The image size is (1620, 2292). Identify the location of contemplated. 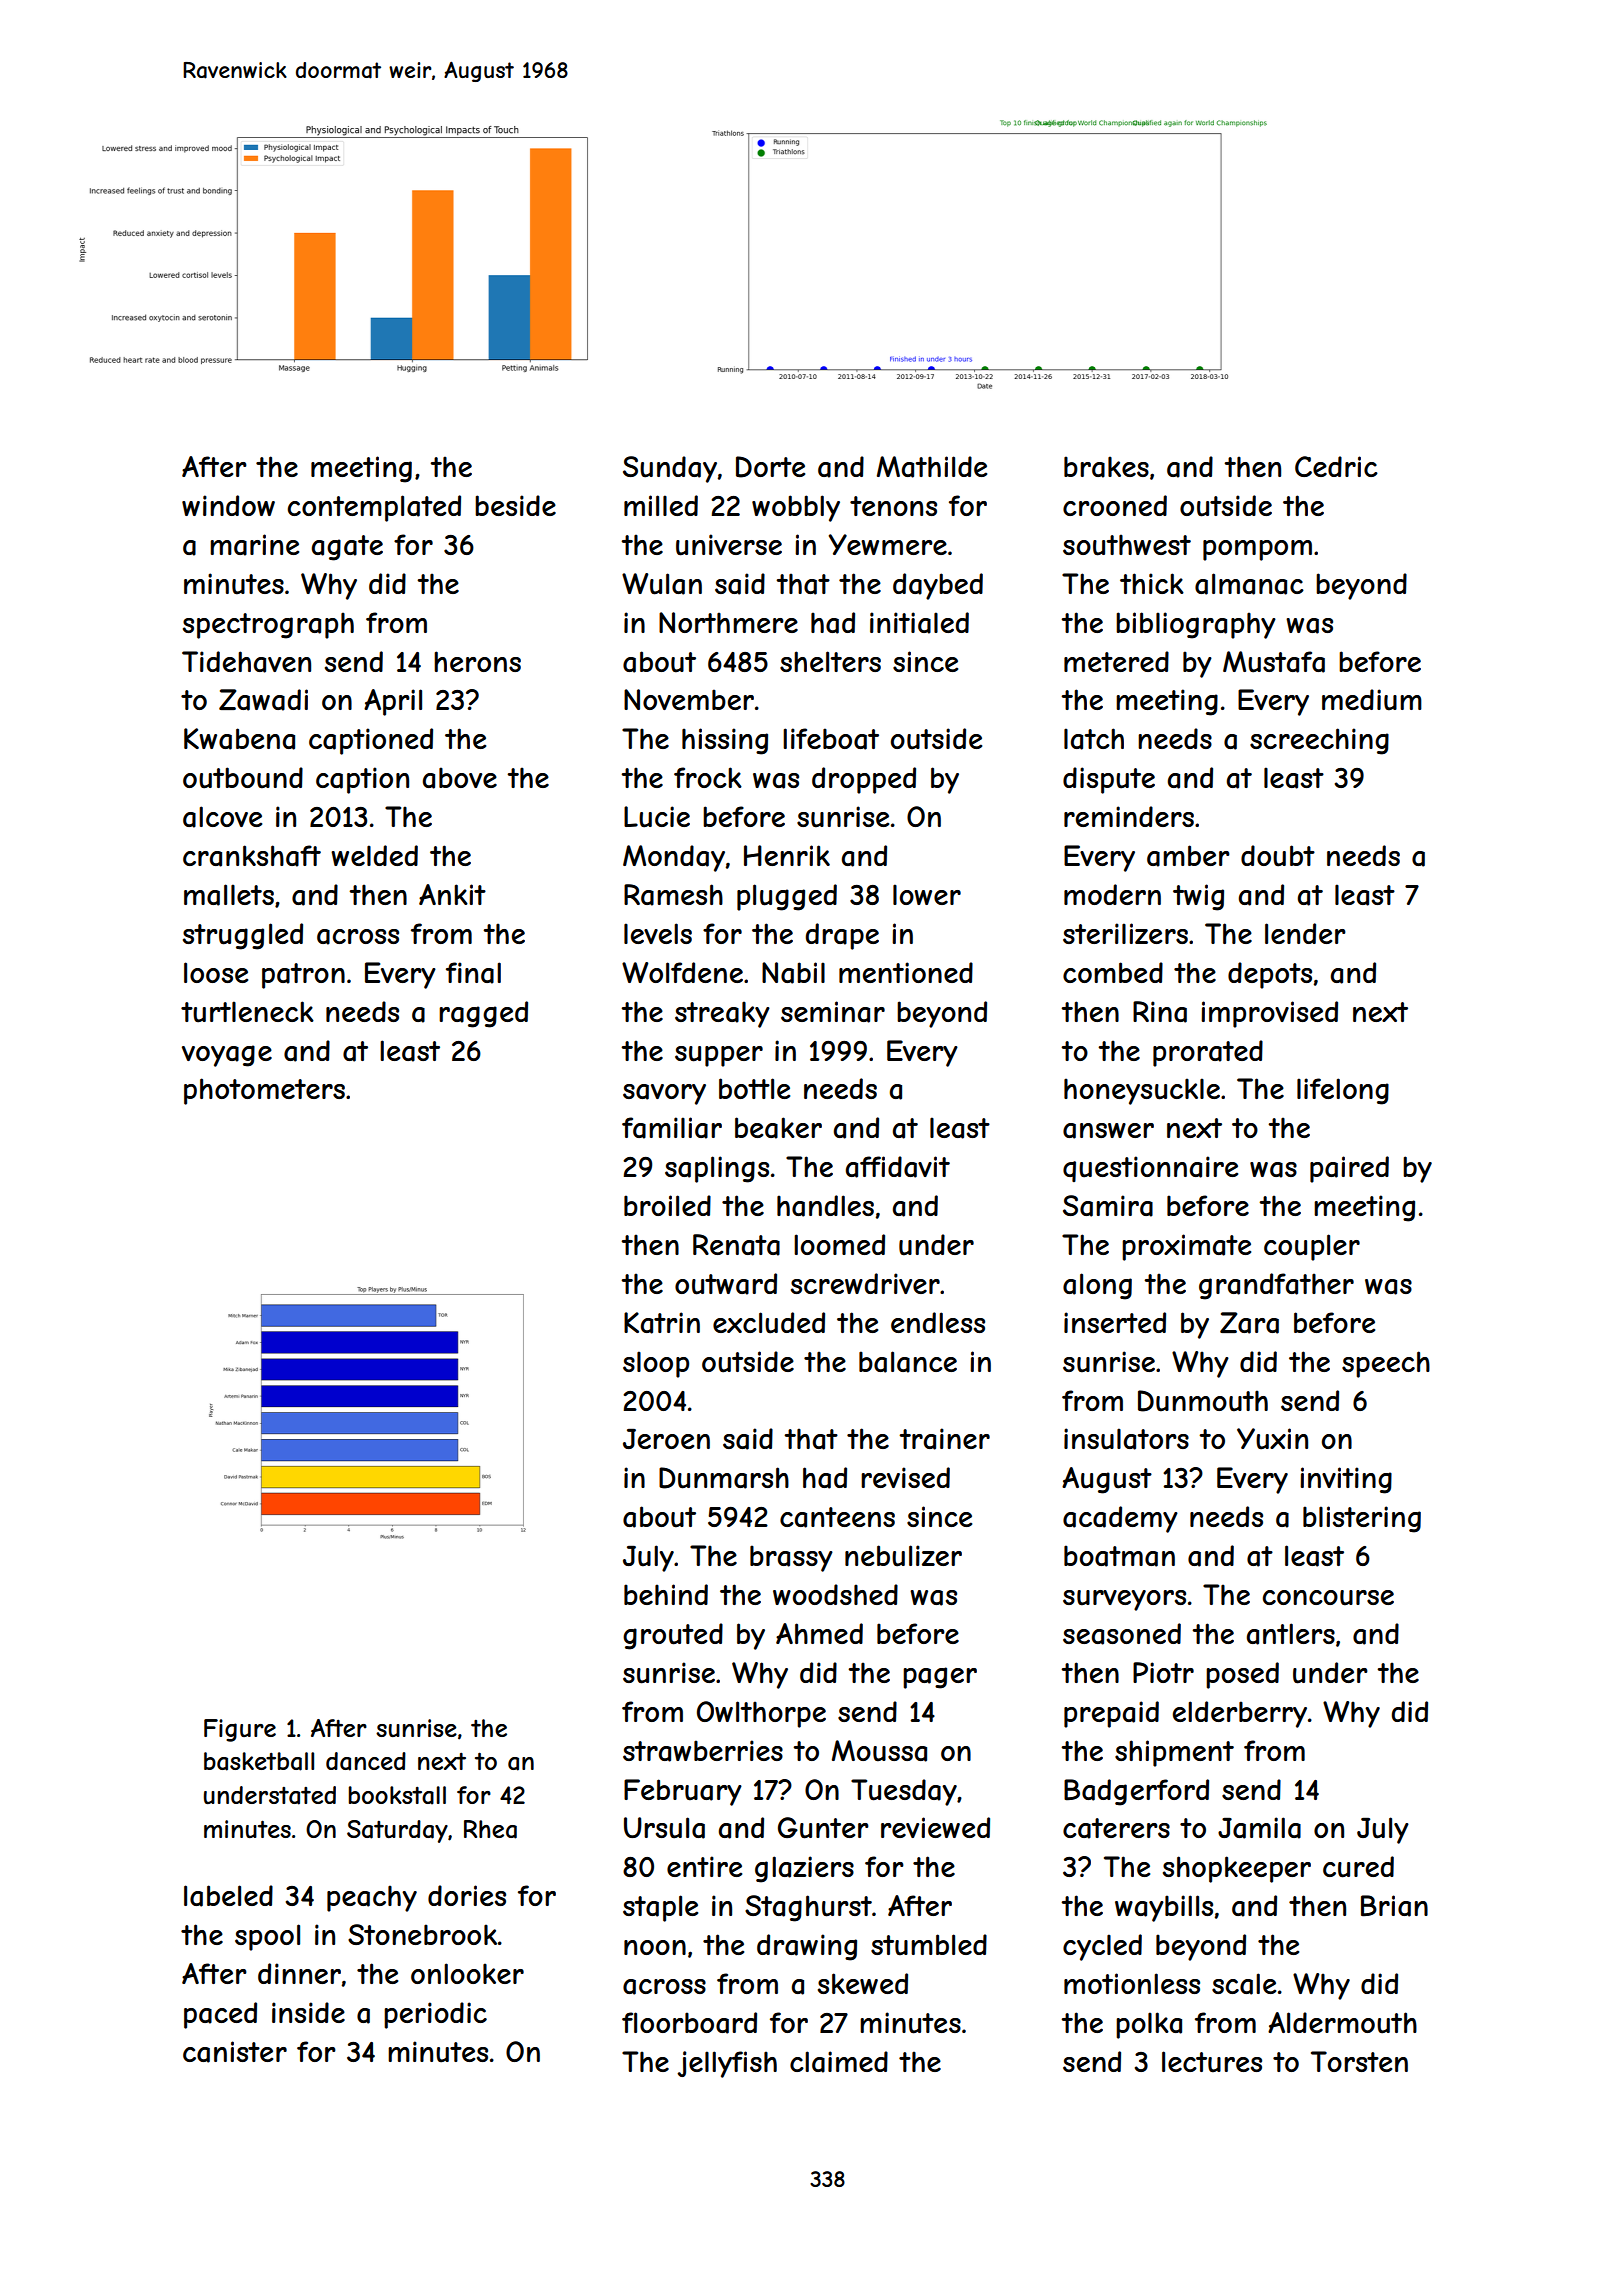
(374, 508).
